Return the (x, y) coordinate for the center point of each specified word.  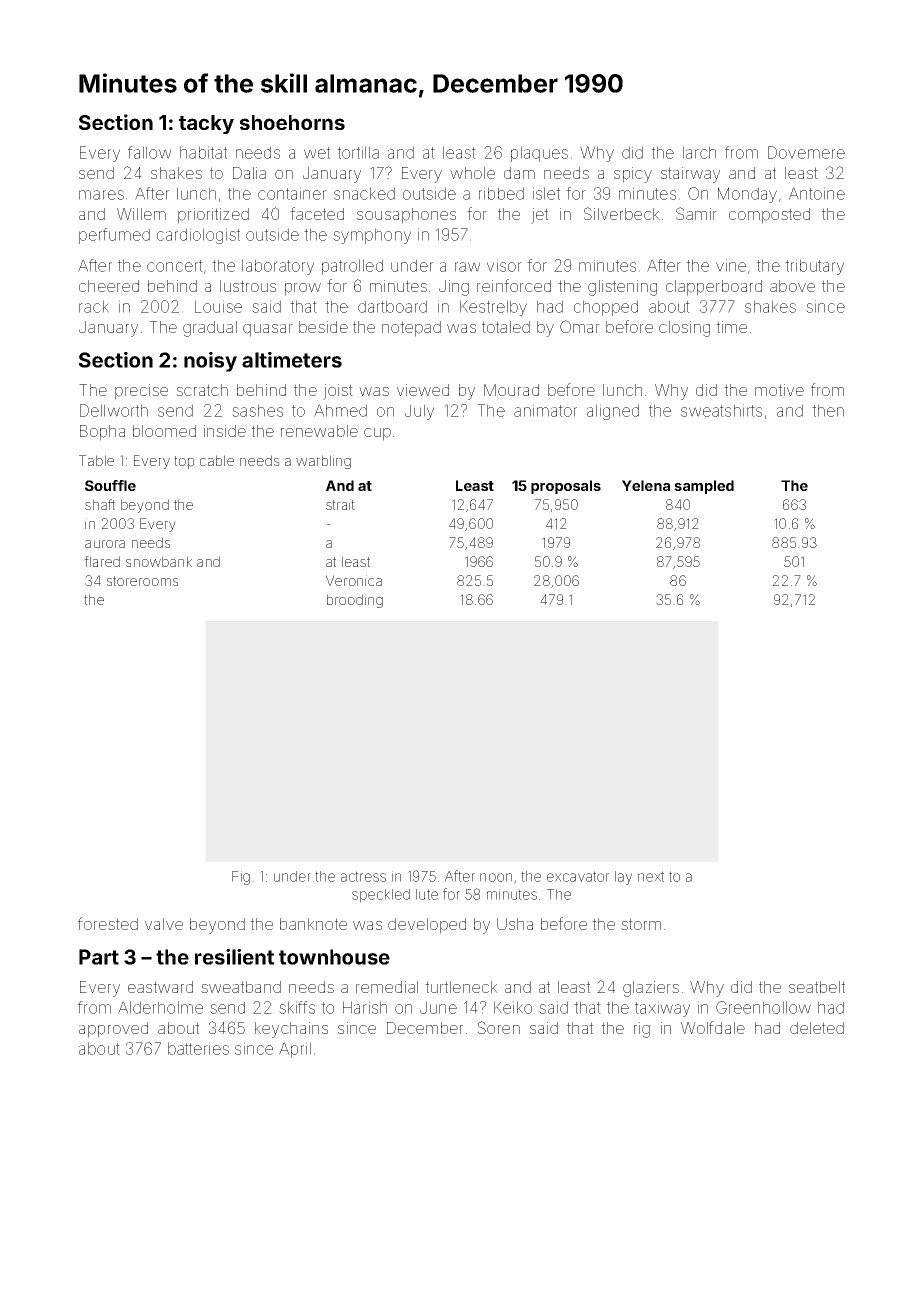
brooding (355, 601)
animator (545, 410)
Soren (499, 1027)
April (295, 1050)
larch (699, 152)
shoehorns (292, 122)
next (651, 876)
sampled (704, 487)
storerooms (142, 581)
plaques (539, 154)
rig (642, 1030)
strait (340, 504)
